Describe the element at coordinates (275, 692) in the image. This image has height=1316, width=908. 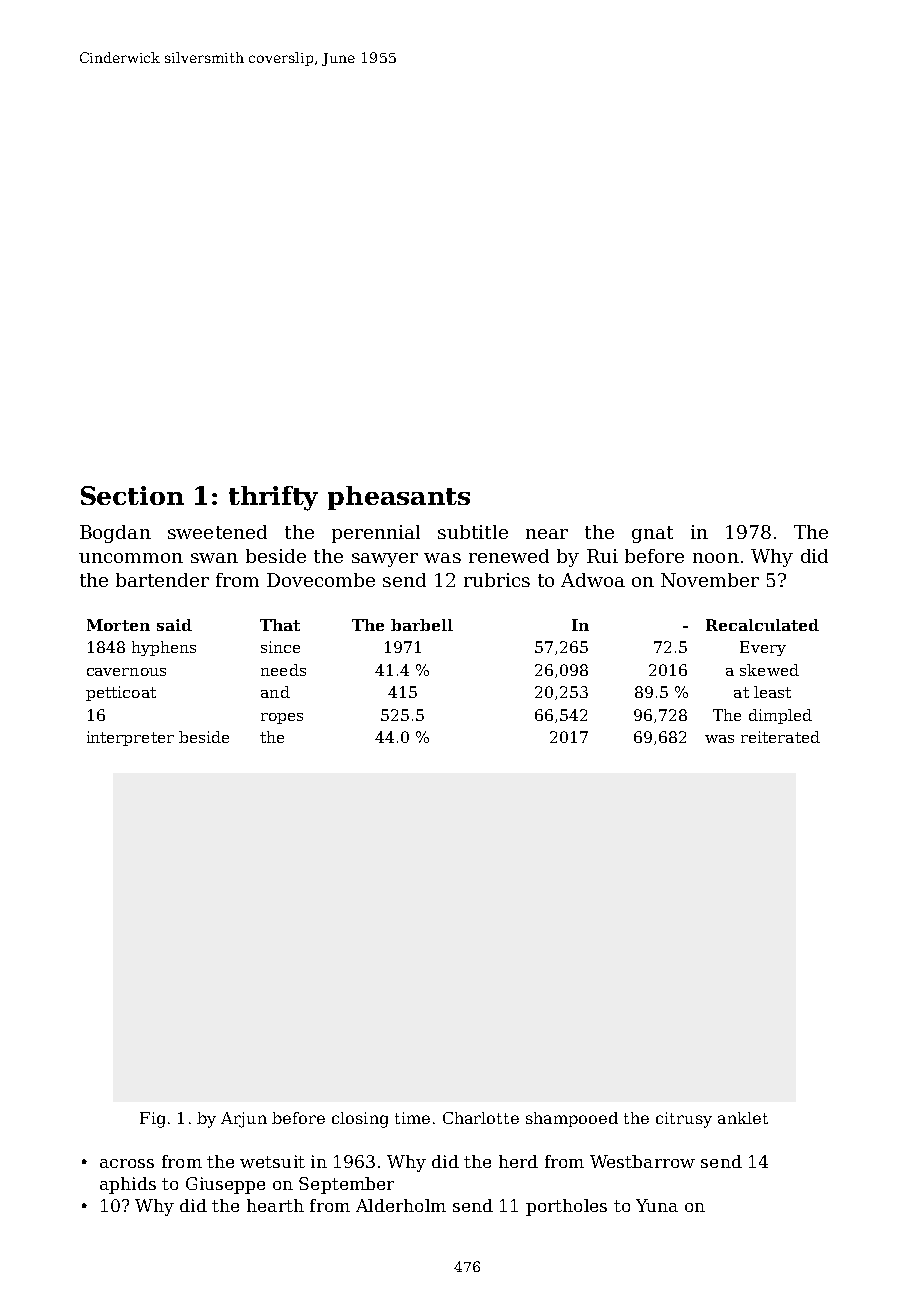
I see `and` at that location.
